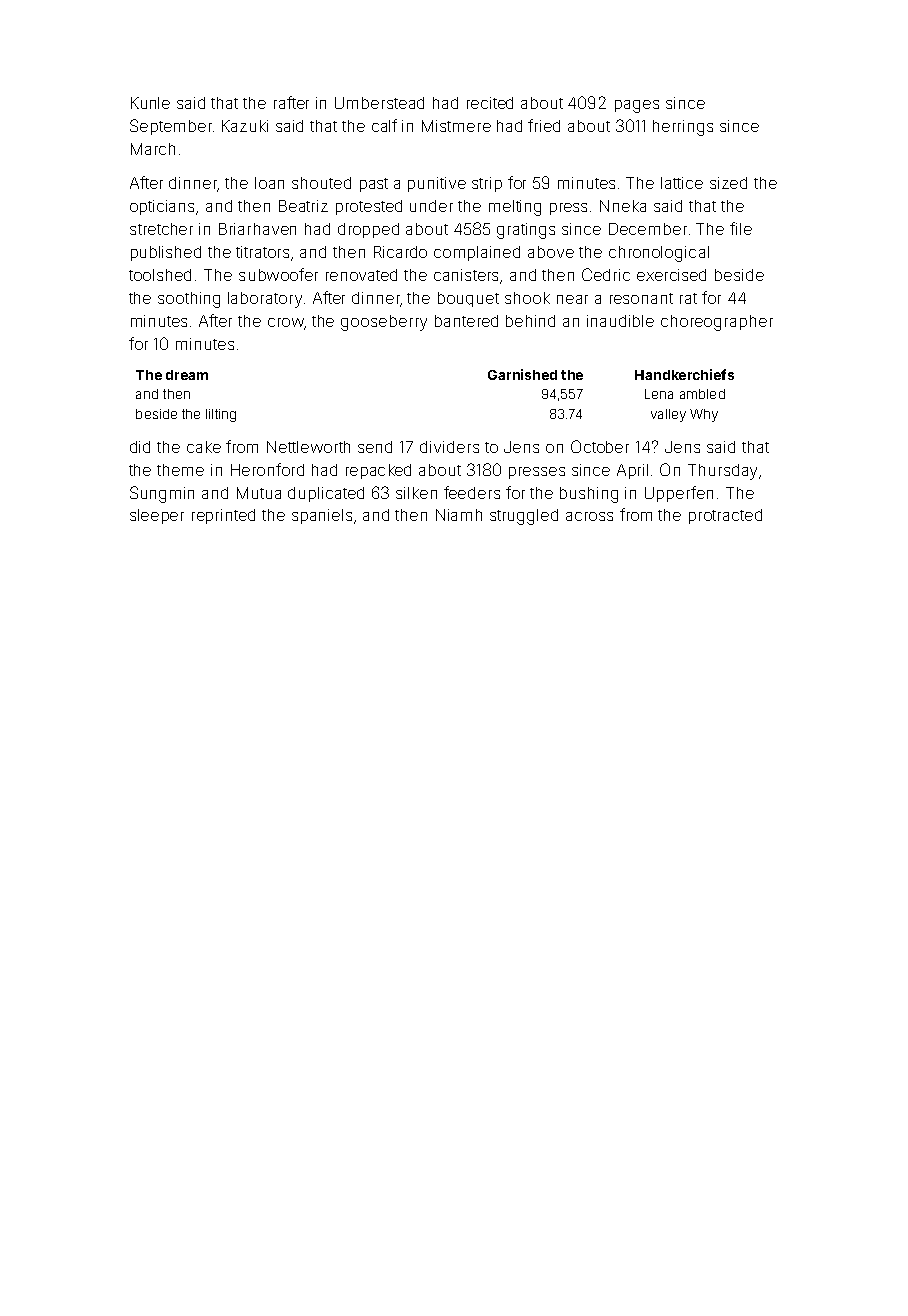 This screenshot has width=908, height=1316. Describe the element at coordinates (671, 275) in the screenshot. I see `exercised` at that location.
